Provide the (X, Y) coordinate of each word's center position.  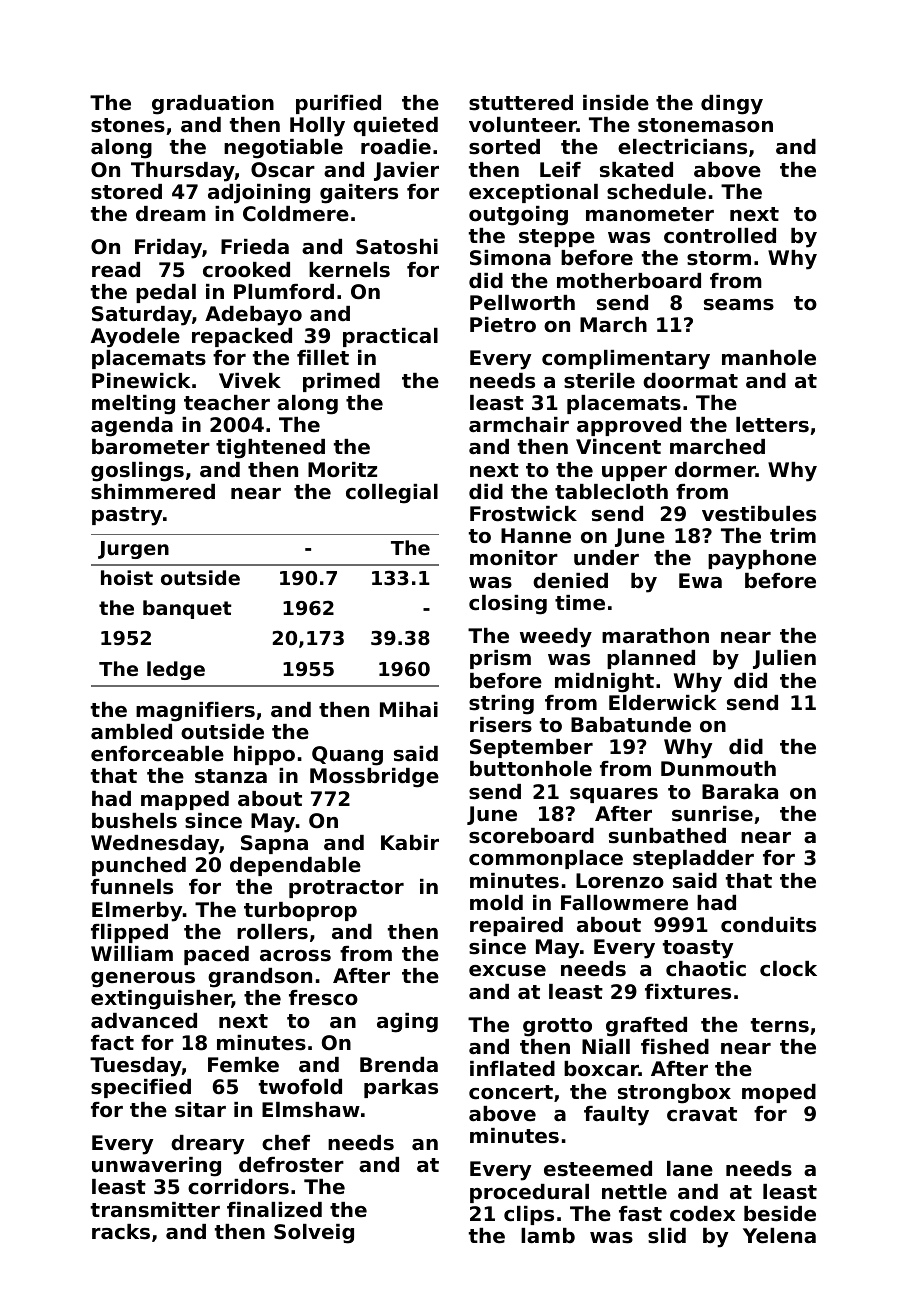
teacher (227, 403)
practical (390, 337)
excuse (507, 971)
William (132, 953)
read (116, 270)
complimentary (626, 360)
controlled (720, 236)
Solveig (314, 1234)
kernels (349, 270)
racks (121, 1232)
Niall (606, 1046)
